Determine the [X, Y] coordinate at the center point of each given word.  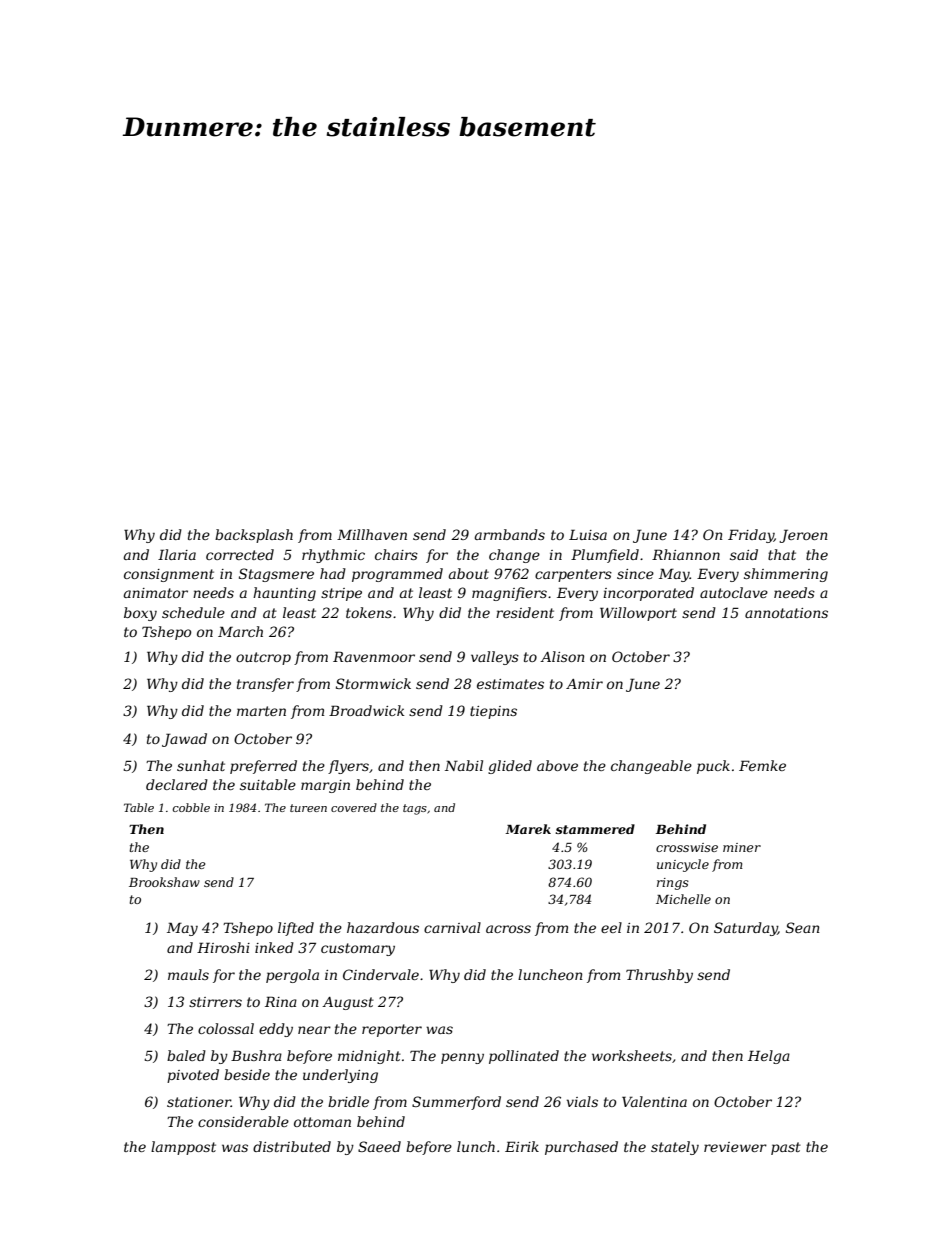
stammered [595, 829]
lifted [296, 929]
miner [742, 847]
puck [713, 767]
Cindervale [381, 974]
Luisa [588, 534]
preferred [263, 767]
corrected [240, 554]
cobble [191, 807]
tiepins [493, 712]
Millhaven [372, 534]
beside [247, 1074]
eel [611, 927]
